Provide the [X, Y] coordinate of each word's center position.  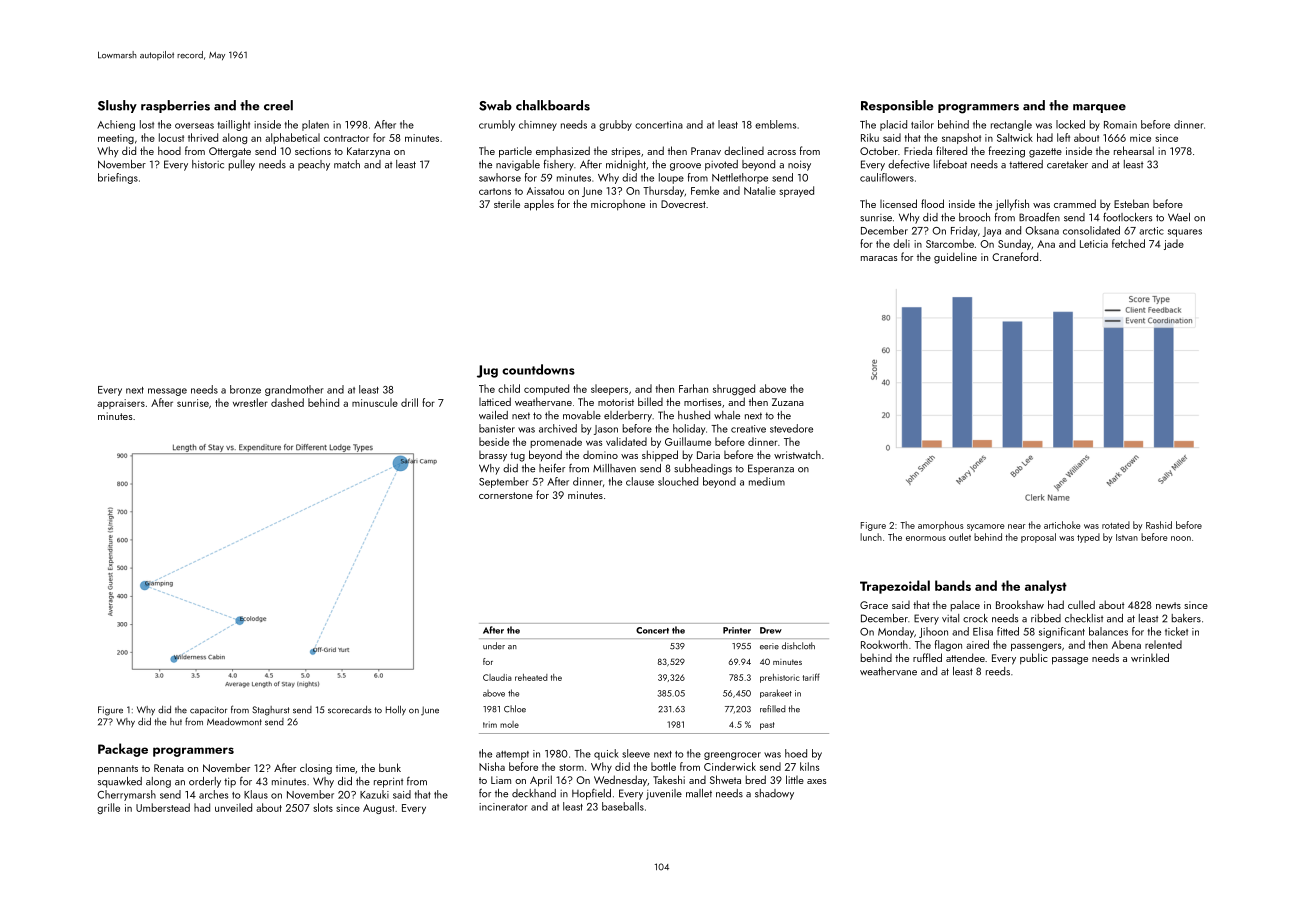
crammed [1075, 203]
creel [278, 105]
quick [606, 754]
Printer [737, 630]
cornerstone [506, 495]
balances [1108, 631]
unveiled [233, 807]
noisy [799, 165]
